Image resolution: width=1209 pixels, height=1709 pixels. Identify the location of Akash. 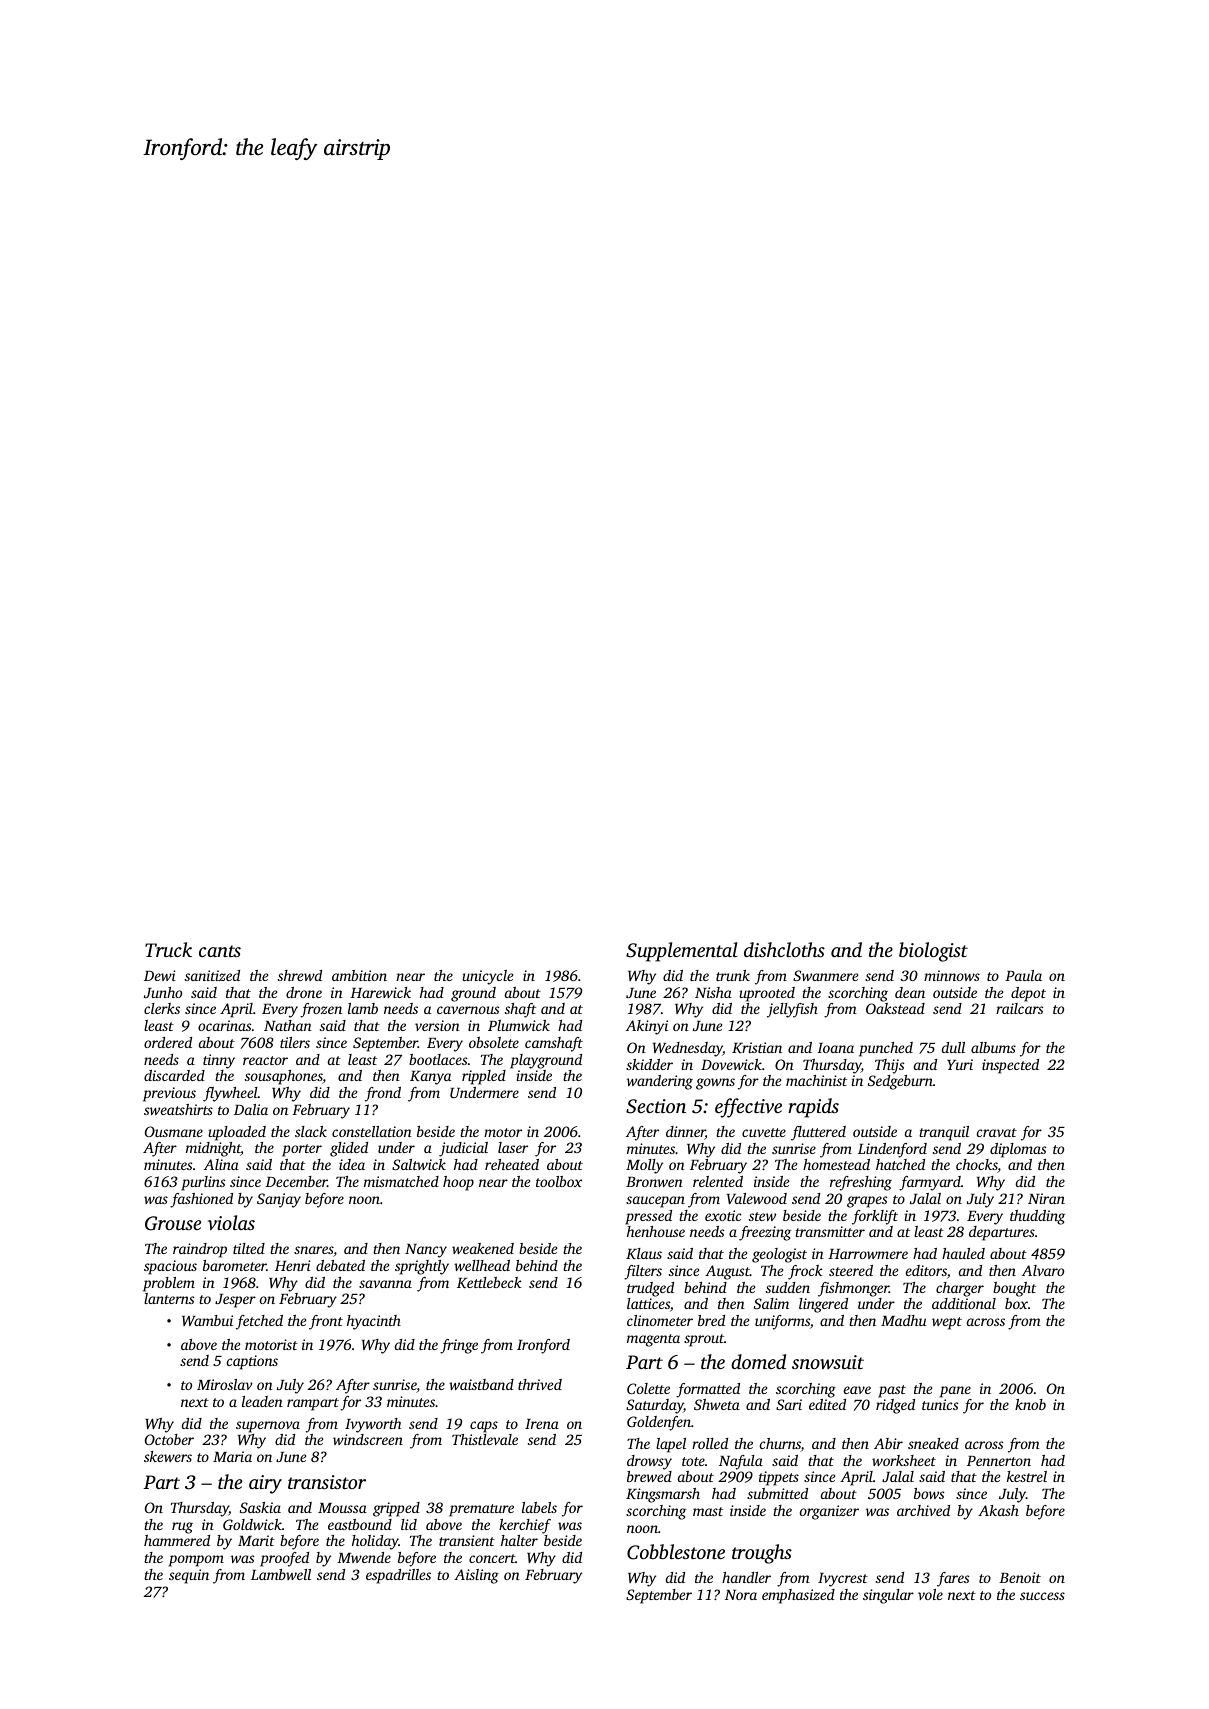
(998, 1510).
